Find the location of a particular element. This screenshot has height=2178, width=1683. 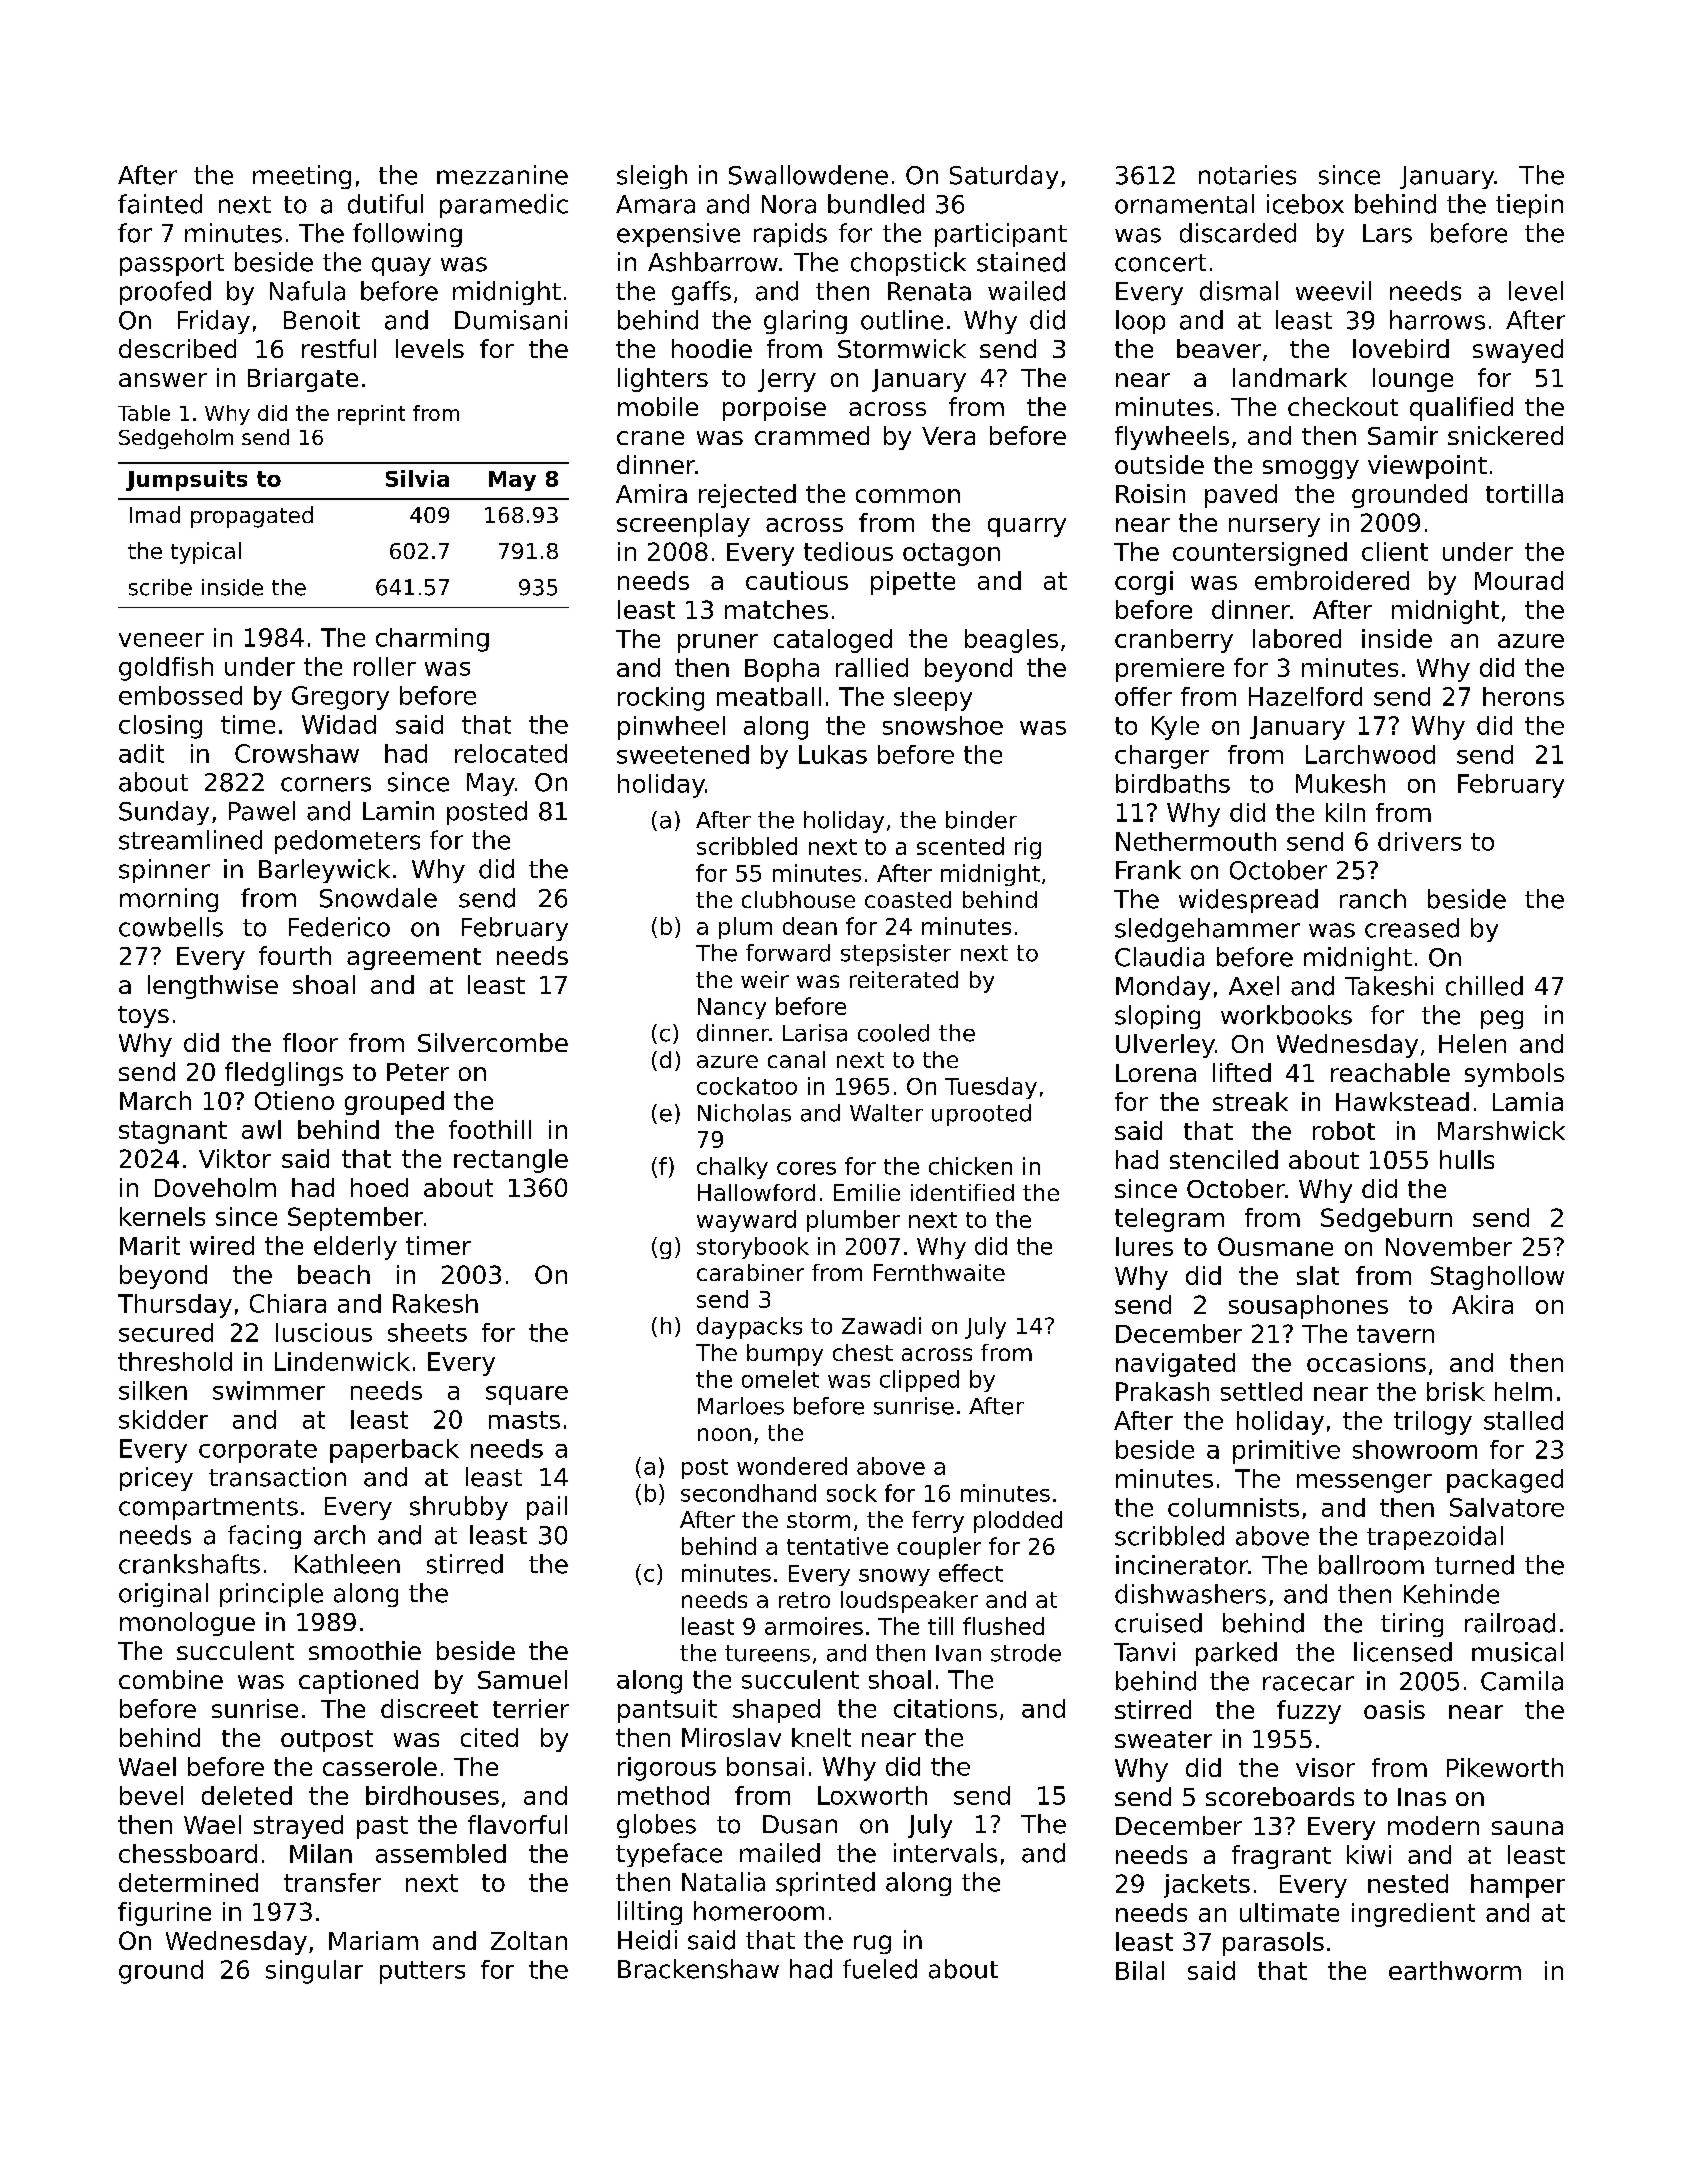

singular is located at coordinates (314, 1972).
